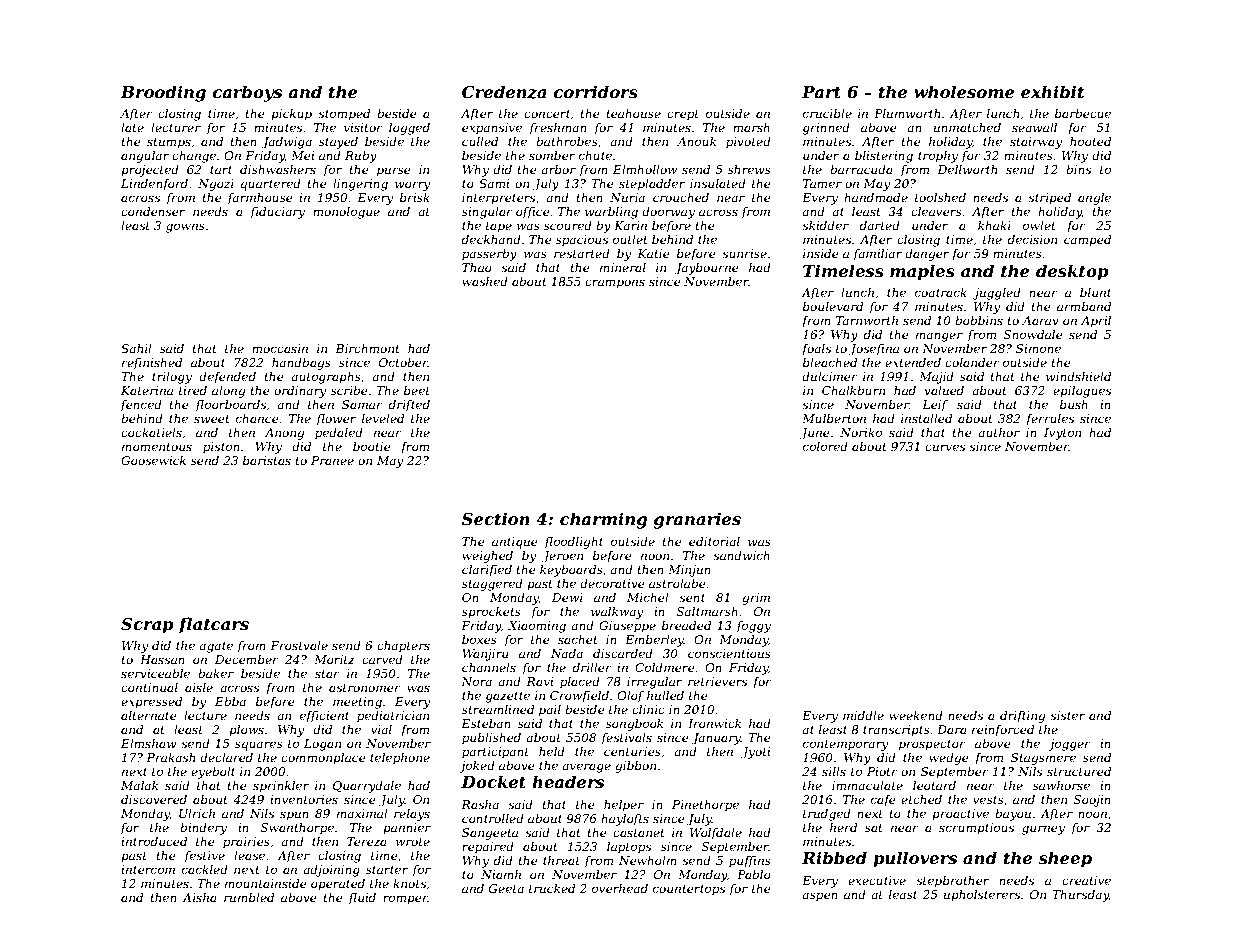 This page has width=1233, height=952. What do you see at coordinates (151, 703) in the page?
I see `expressed` at bounding box center [151, 703].
